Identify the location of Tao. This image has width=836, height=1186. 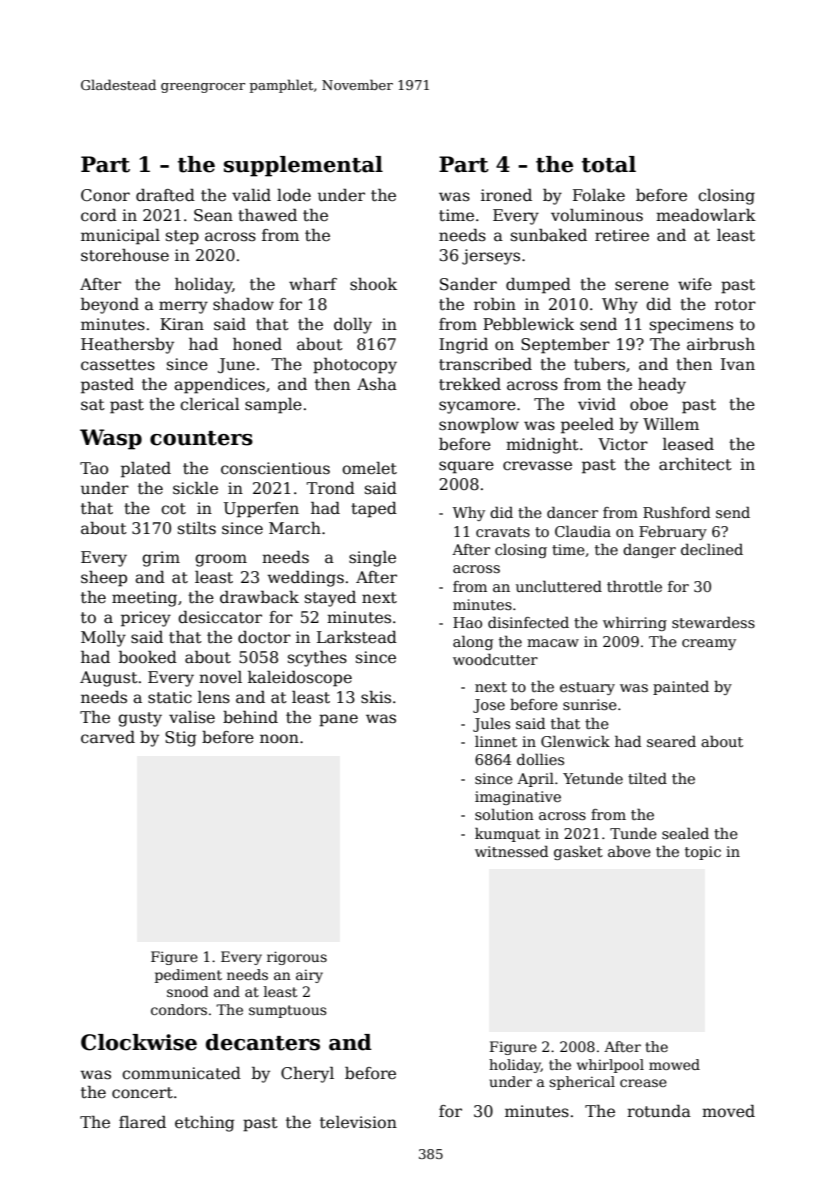
(94, 468).
